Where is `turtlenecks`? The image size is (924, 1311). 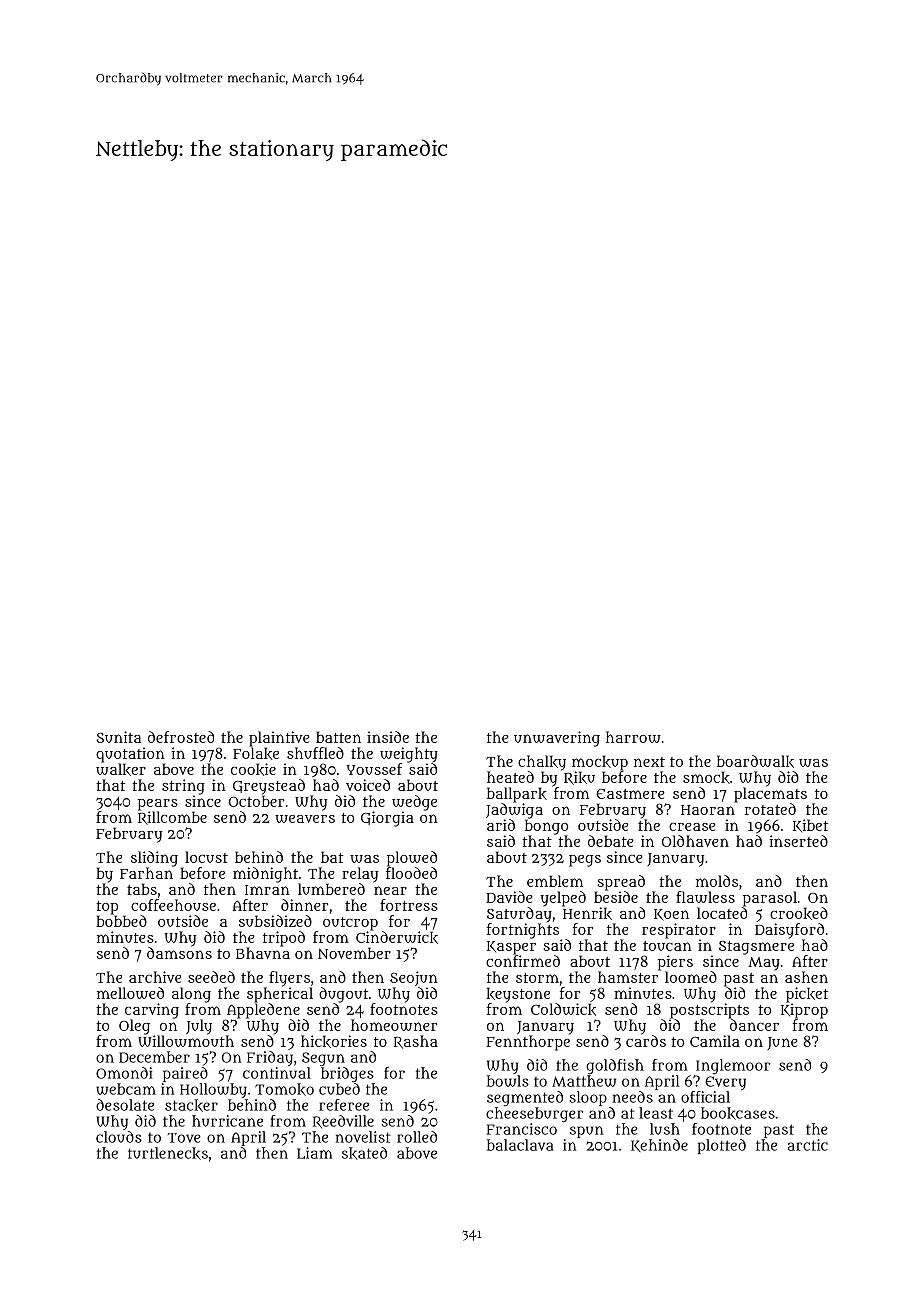
turtlenecks is located at coordinates (168, 1153).
